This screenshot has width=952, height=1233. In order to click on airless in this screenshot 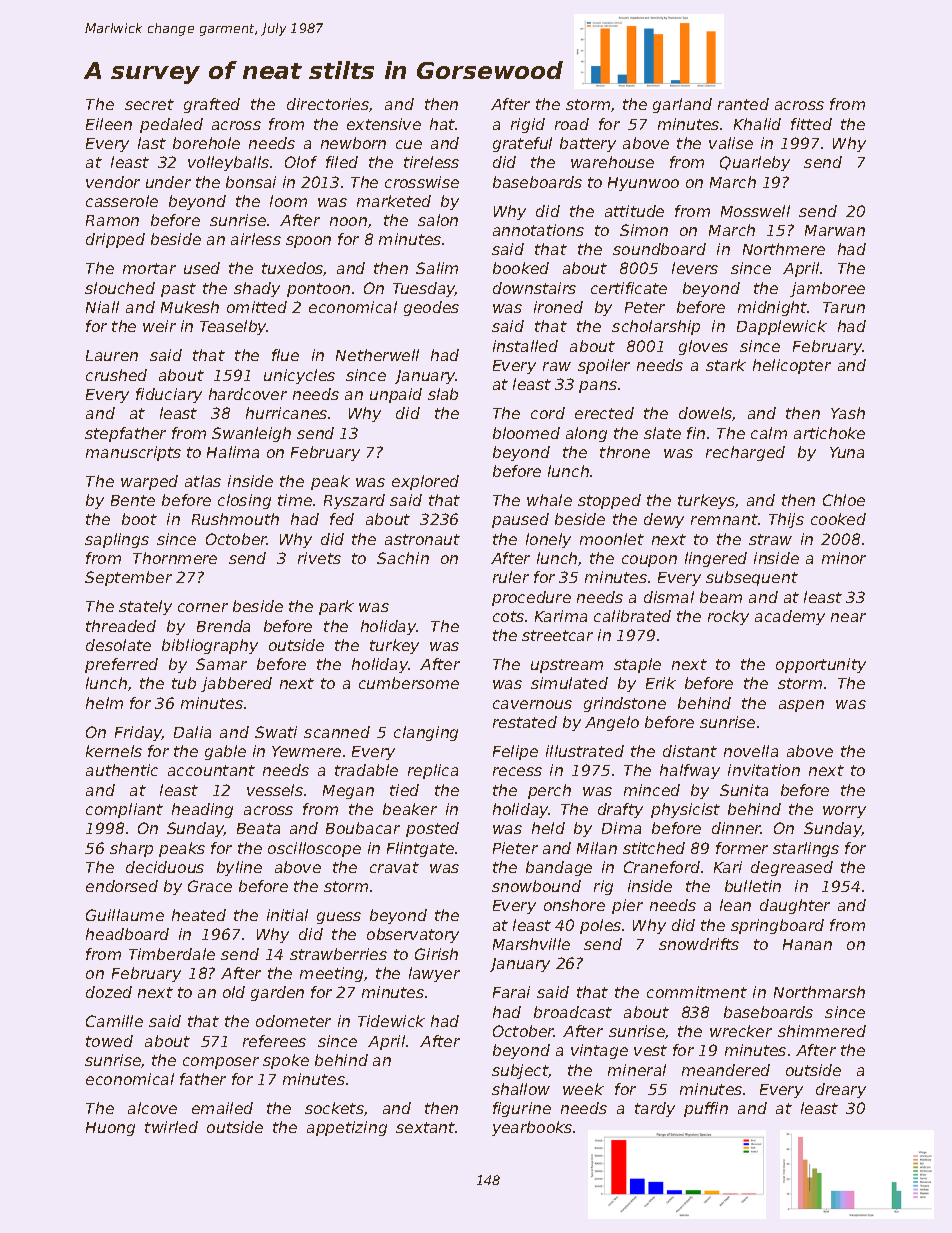, I will do `click(256, 239)`.
